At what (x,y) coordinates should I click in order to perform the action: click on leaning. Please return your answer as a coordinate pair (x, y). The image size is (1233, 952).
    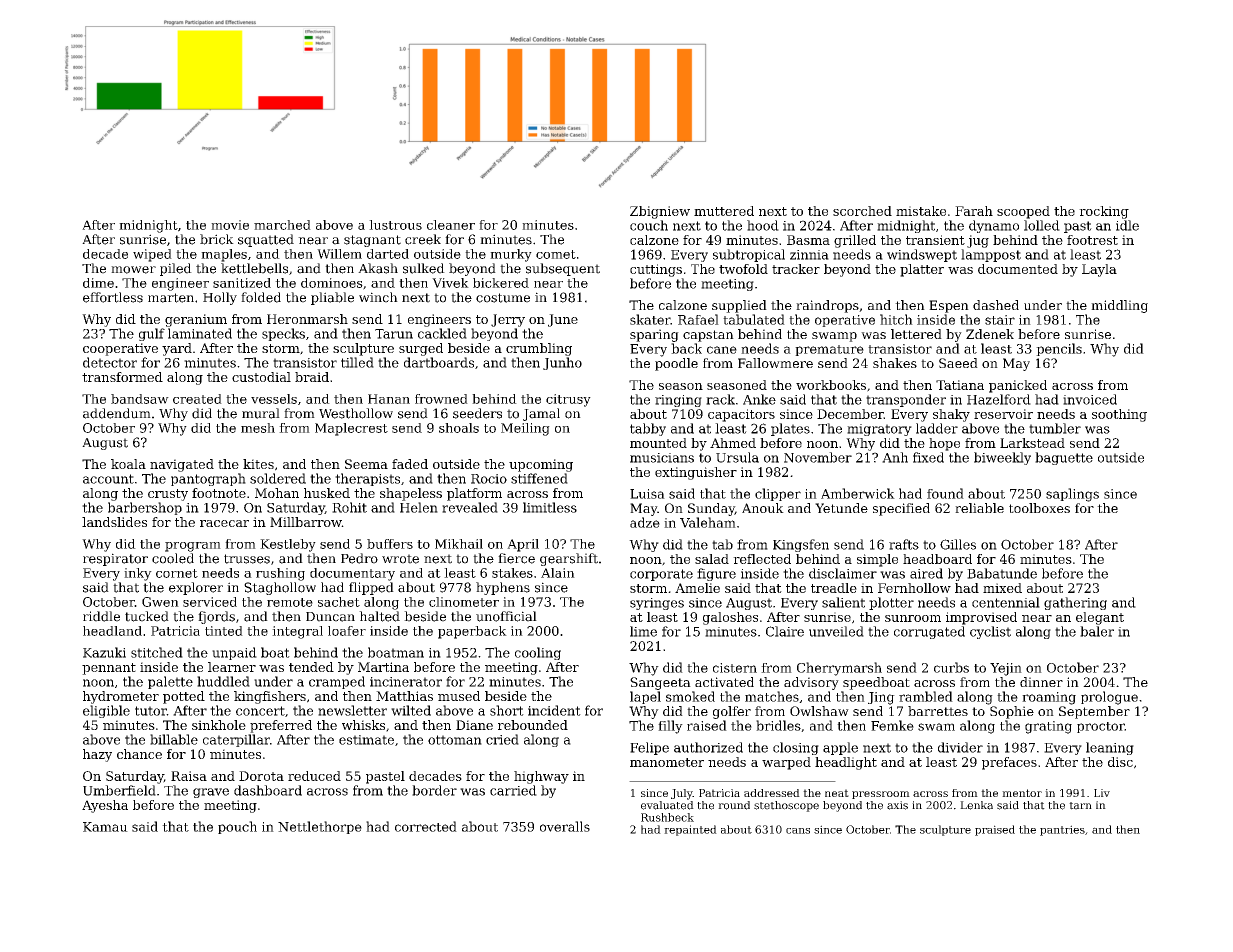
    Looking at the image, I should click on (1110, 748).
